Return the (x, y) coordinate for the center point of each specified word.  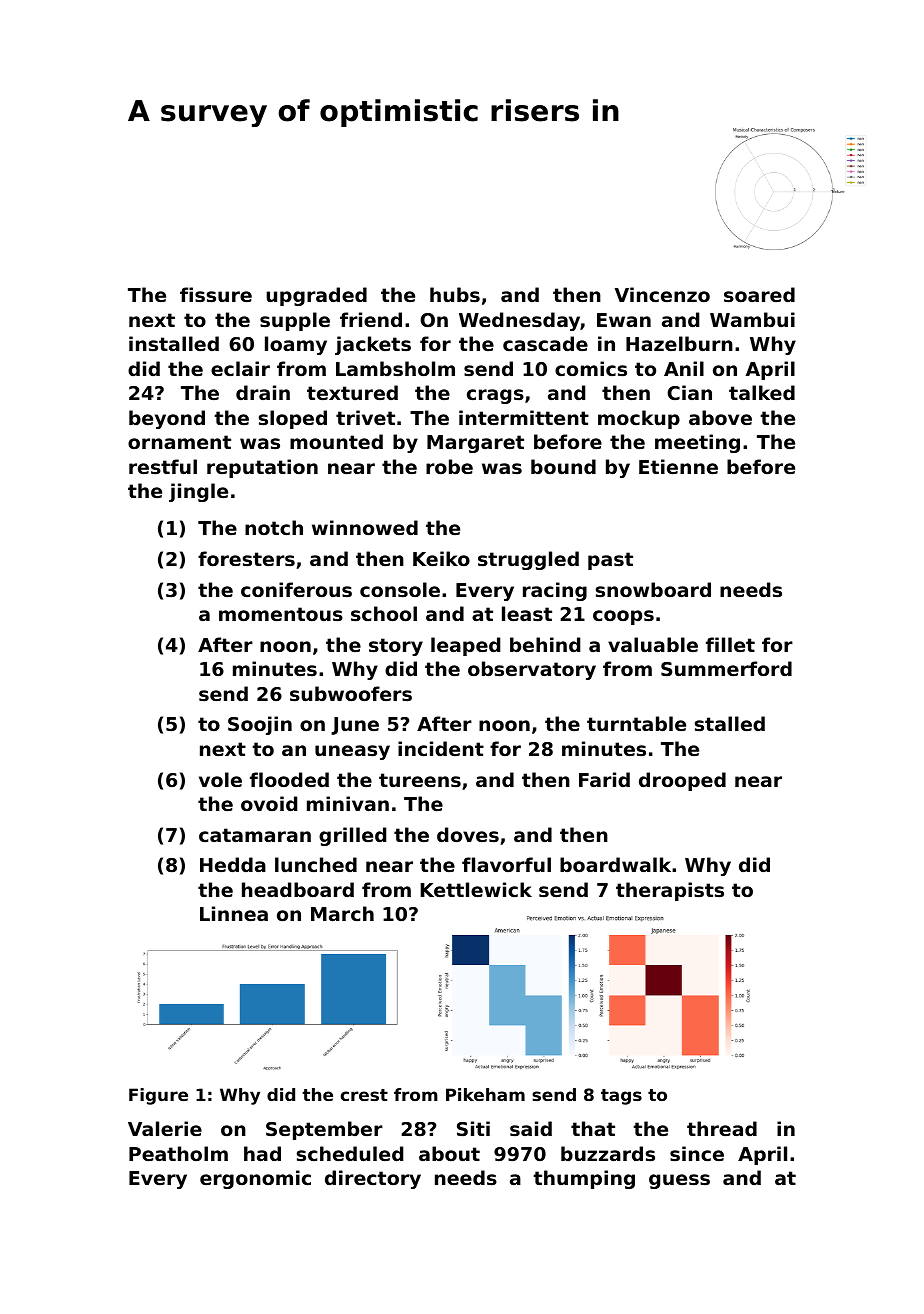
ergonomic (255, 1179)
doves (468, 834)
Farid (604, 779)
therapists (670, 891)
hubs (455, 294)
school (384, 614)
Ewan (624, 320)
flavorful (506, 864)
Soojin (260, 725)
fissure (216, 295)
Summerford (726, 668)
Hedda (233, 864)
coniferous (296, 589)
